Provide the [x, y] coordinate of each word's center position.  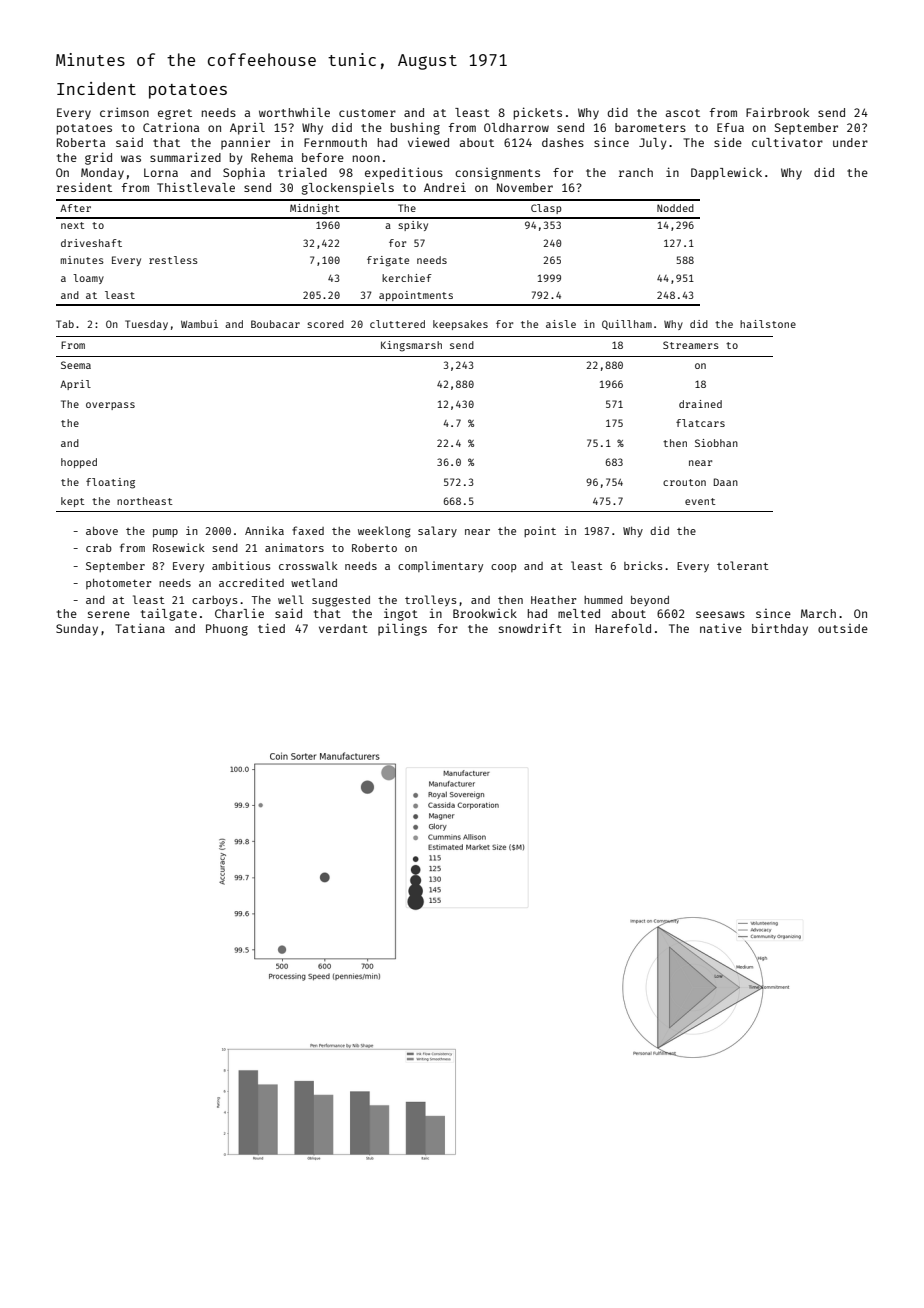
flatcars [700, 423]
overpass [110, 406]
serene [109, 614]
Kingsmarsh [411, 346]
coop [503, 568]
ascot [683, 113]
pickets [538, 113]
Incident [96, 88]
